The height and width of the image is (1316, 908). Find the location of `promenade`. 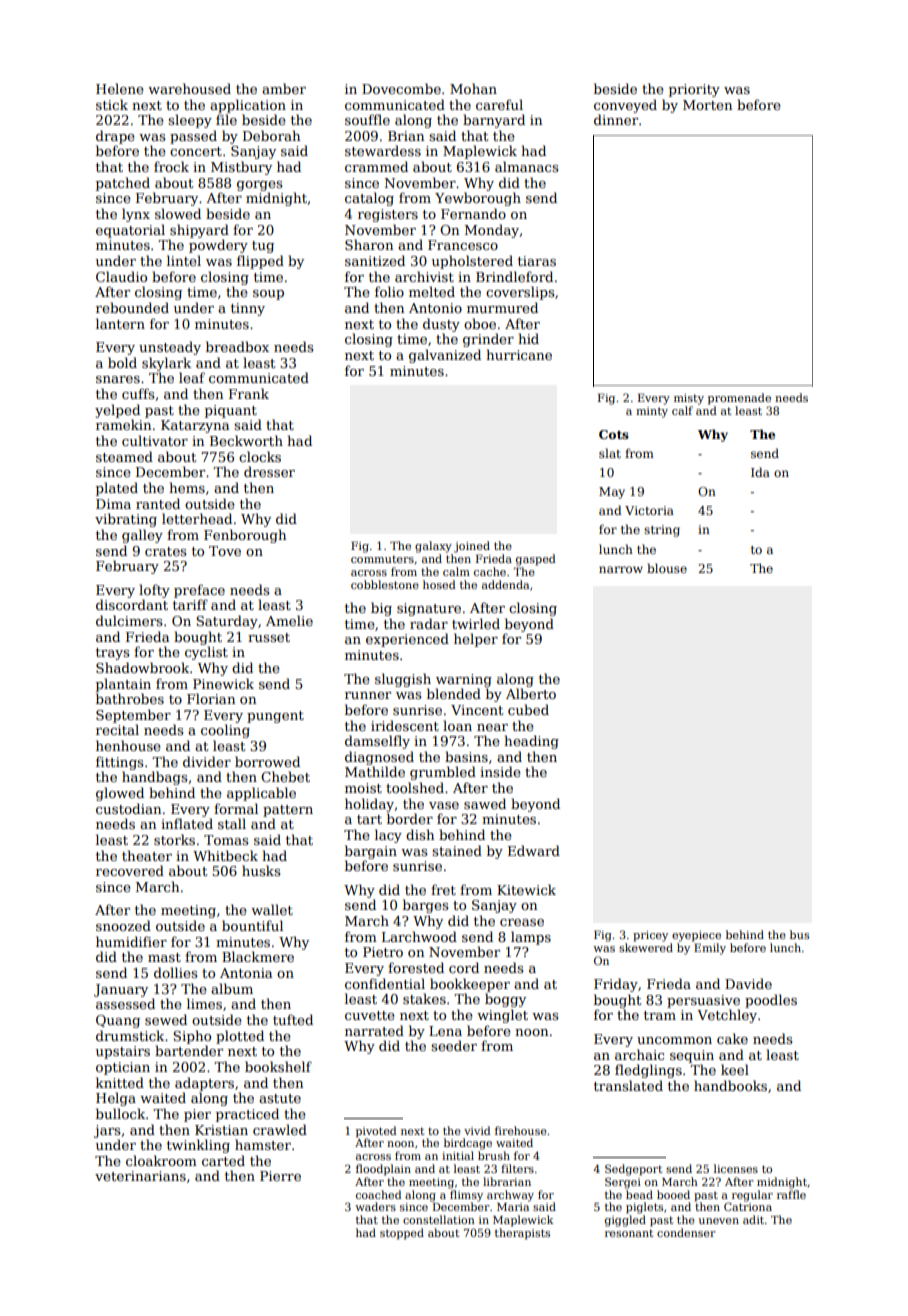

promenade is located at coordinates (739, 399).
